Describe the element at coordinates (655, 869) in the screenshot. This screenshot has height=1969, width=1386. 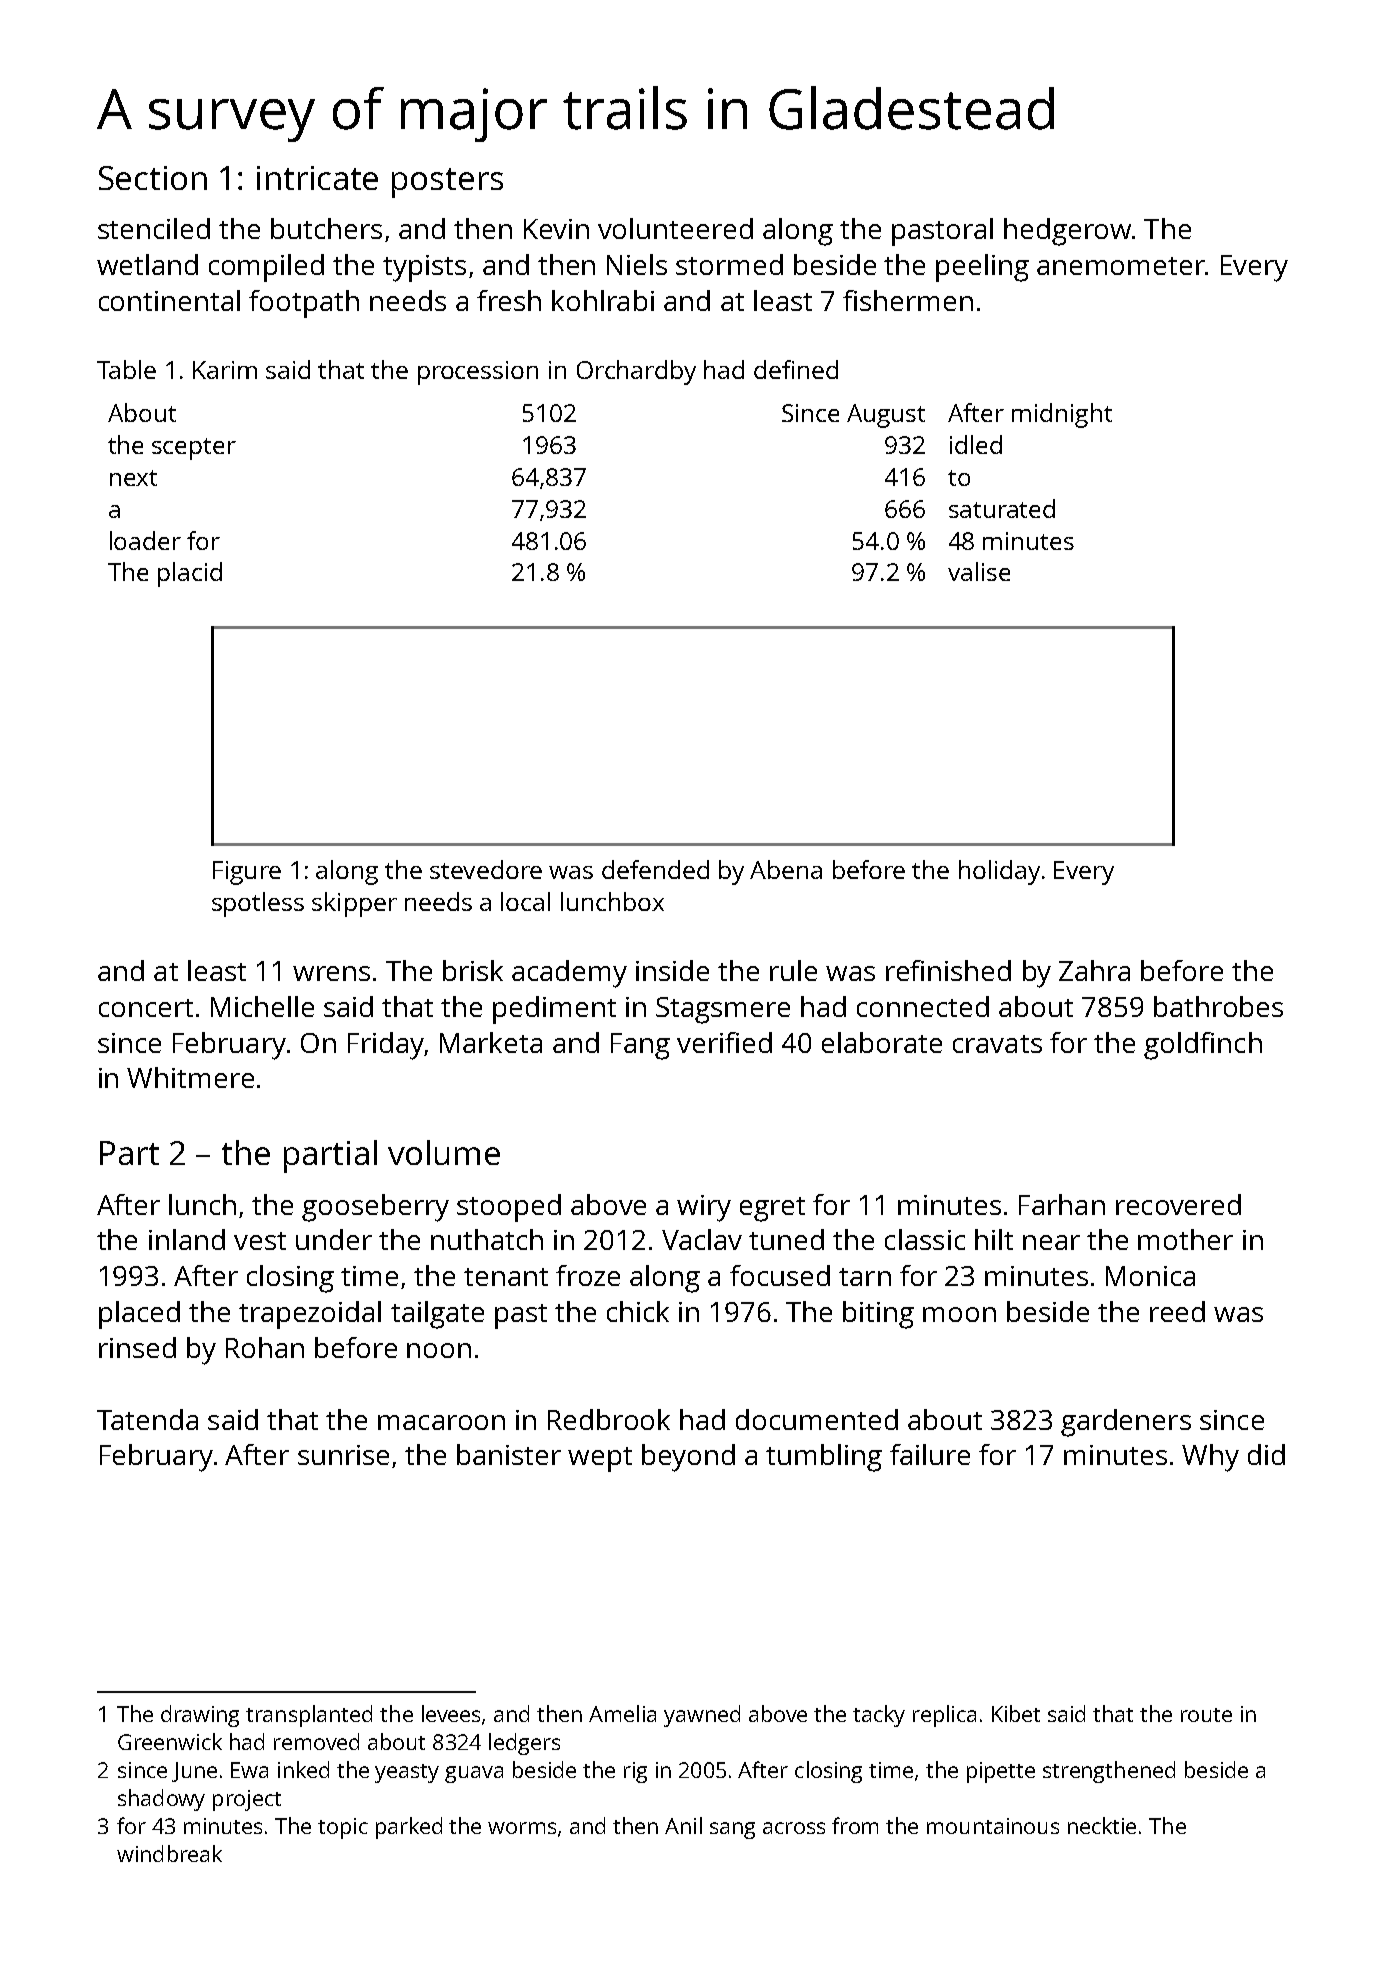
I see `defended` at that location.
